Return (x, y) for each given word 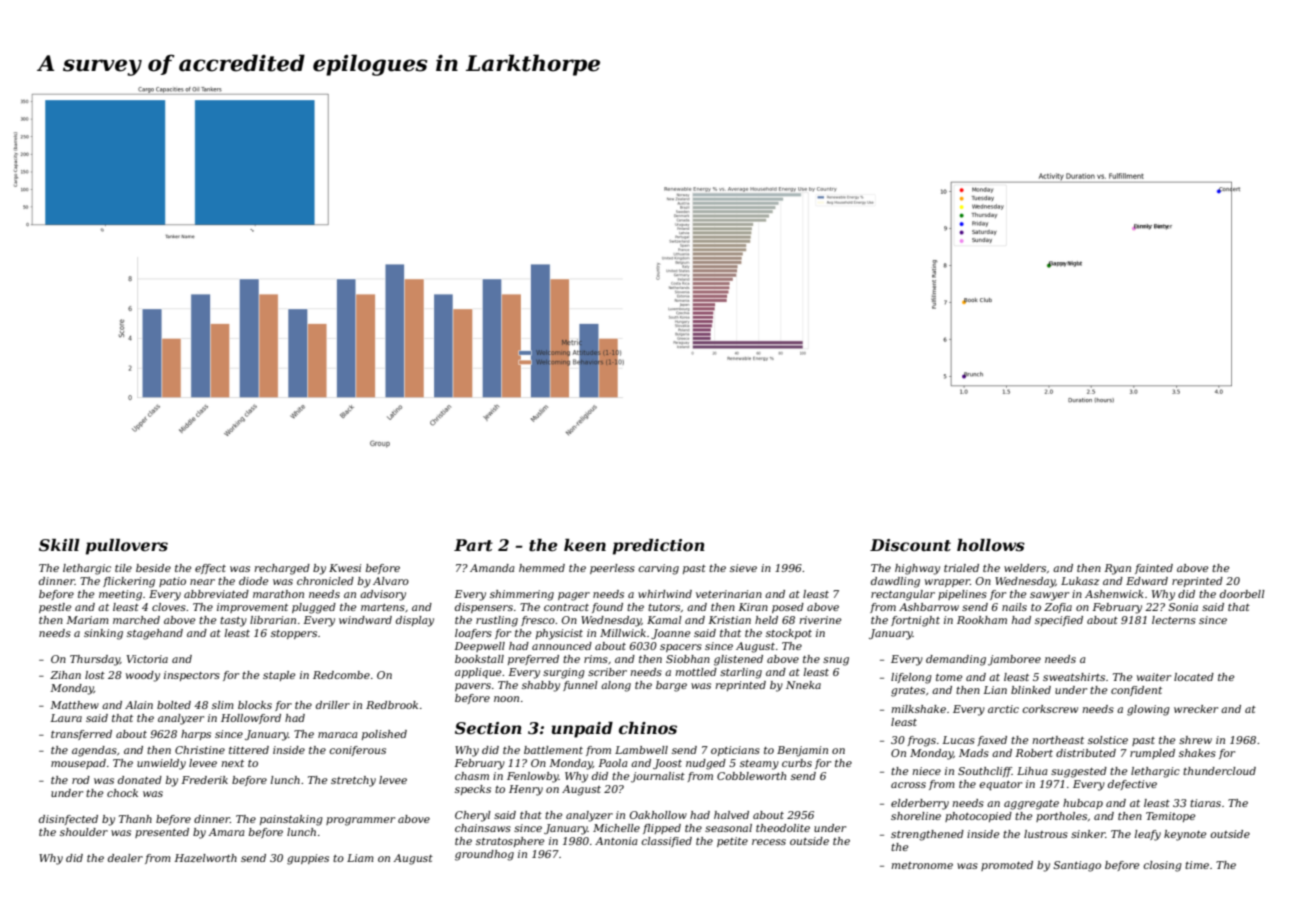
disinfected (68, 820)
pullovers (127, 547)
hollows (991, 545)
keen (585, 545)
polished (384, 735)
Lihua (1032, 771)
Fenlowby (533, 777)
